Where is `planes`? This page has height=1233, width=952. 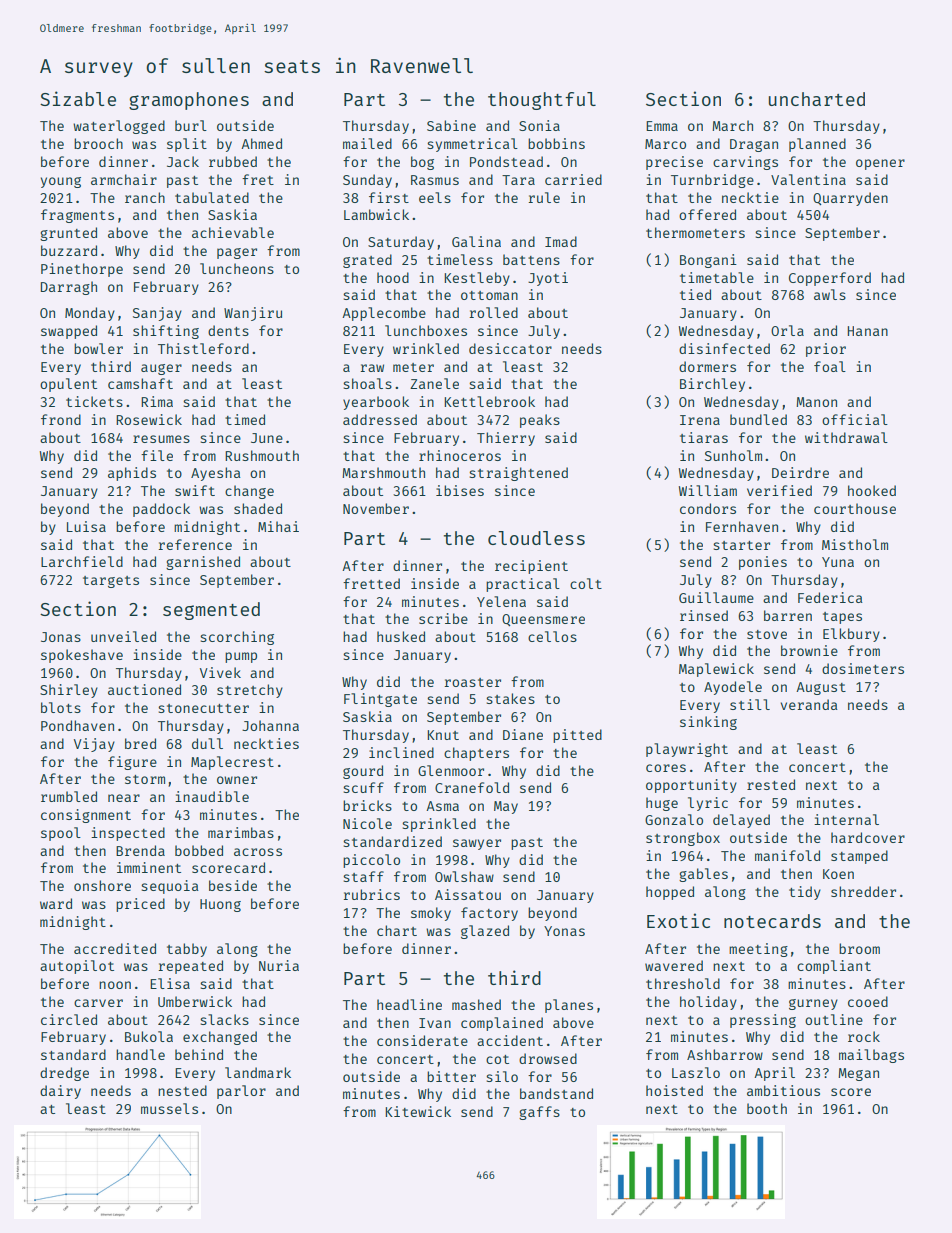
planes is located at coordinates (569, 1006).
